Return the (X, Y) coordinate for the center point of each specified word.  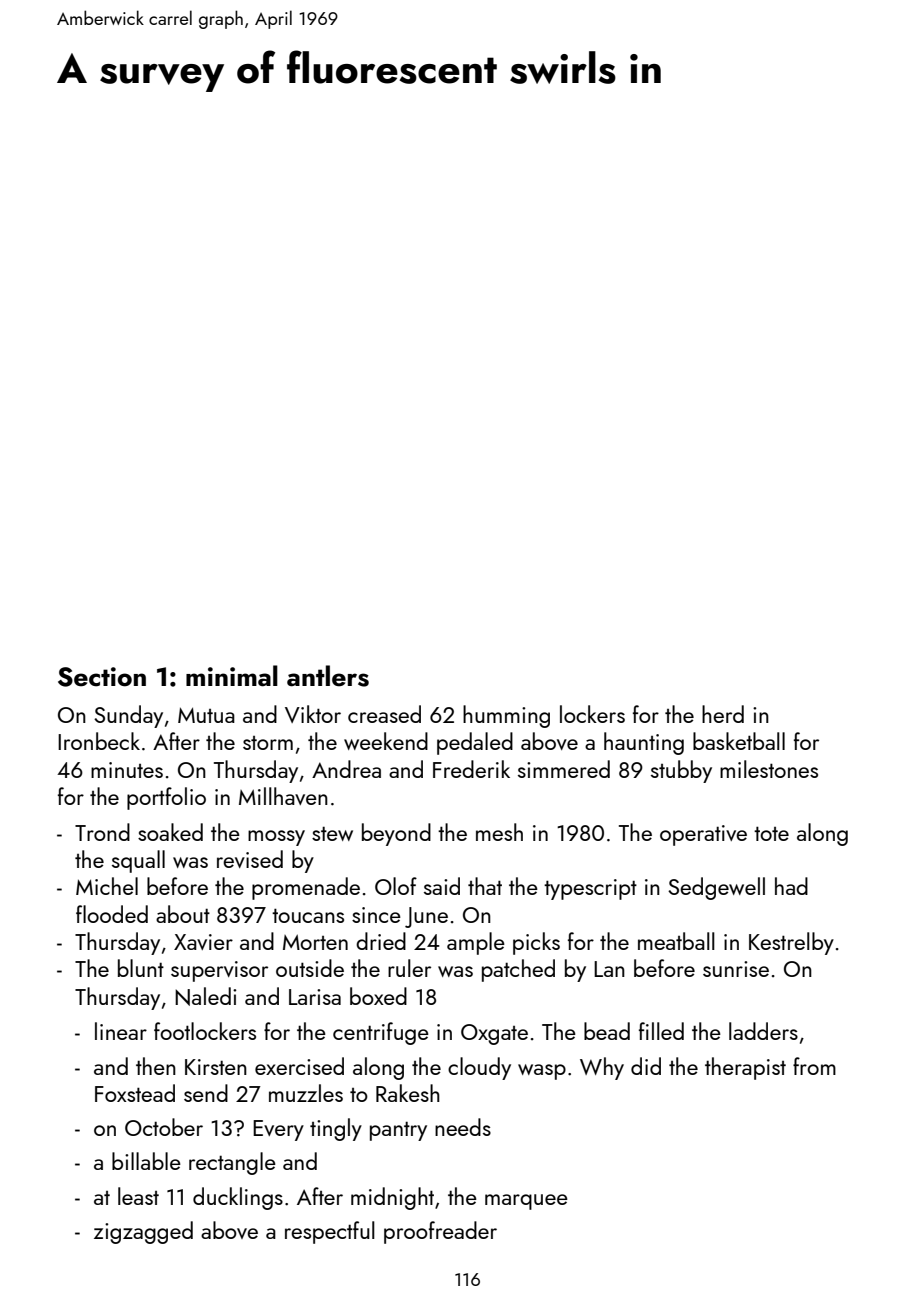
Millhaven (283, 796)
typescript (590, 889)
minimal (232, 676)
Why (602, 1068)
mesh (499, 832)
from (814, 1066)
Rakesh (408, 1093)
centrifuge (381, 1033)
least (138, 1196)
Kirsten (216, 1067)
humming (506, 716)
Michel (107, 886)
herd (723, 714)
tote (771, 833)
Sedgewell (716, 888)
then (156, 1066)
